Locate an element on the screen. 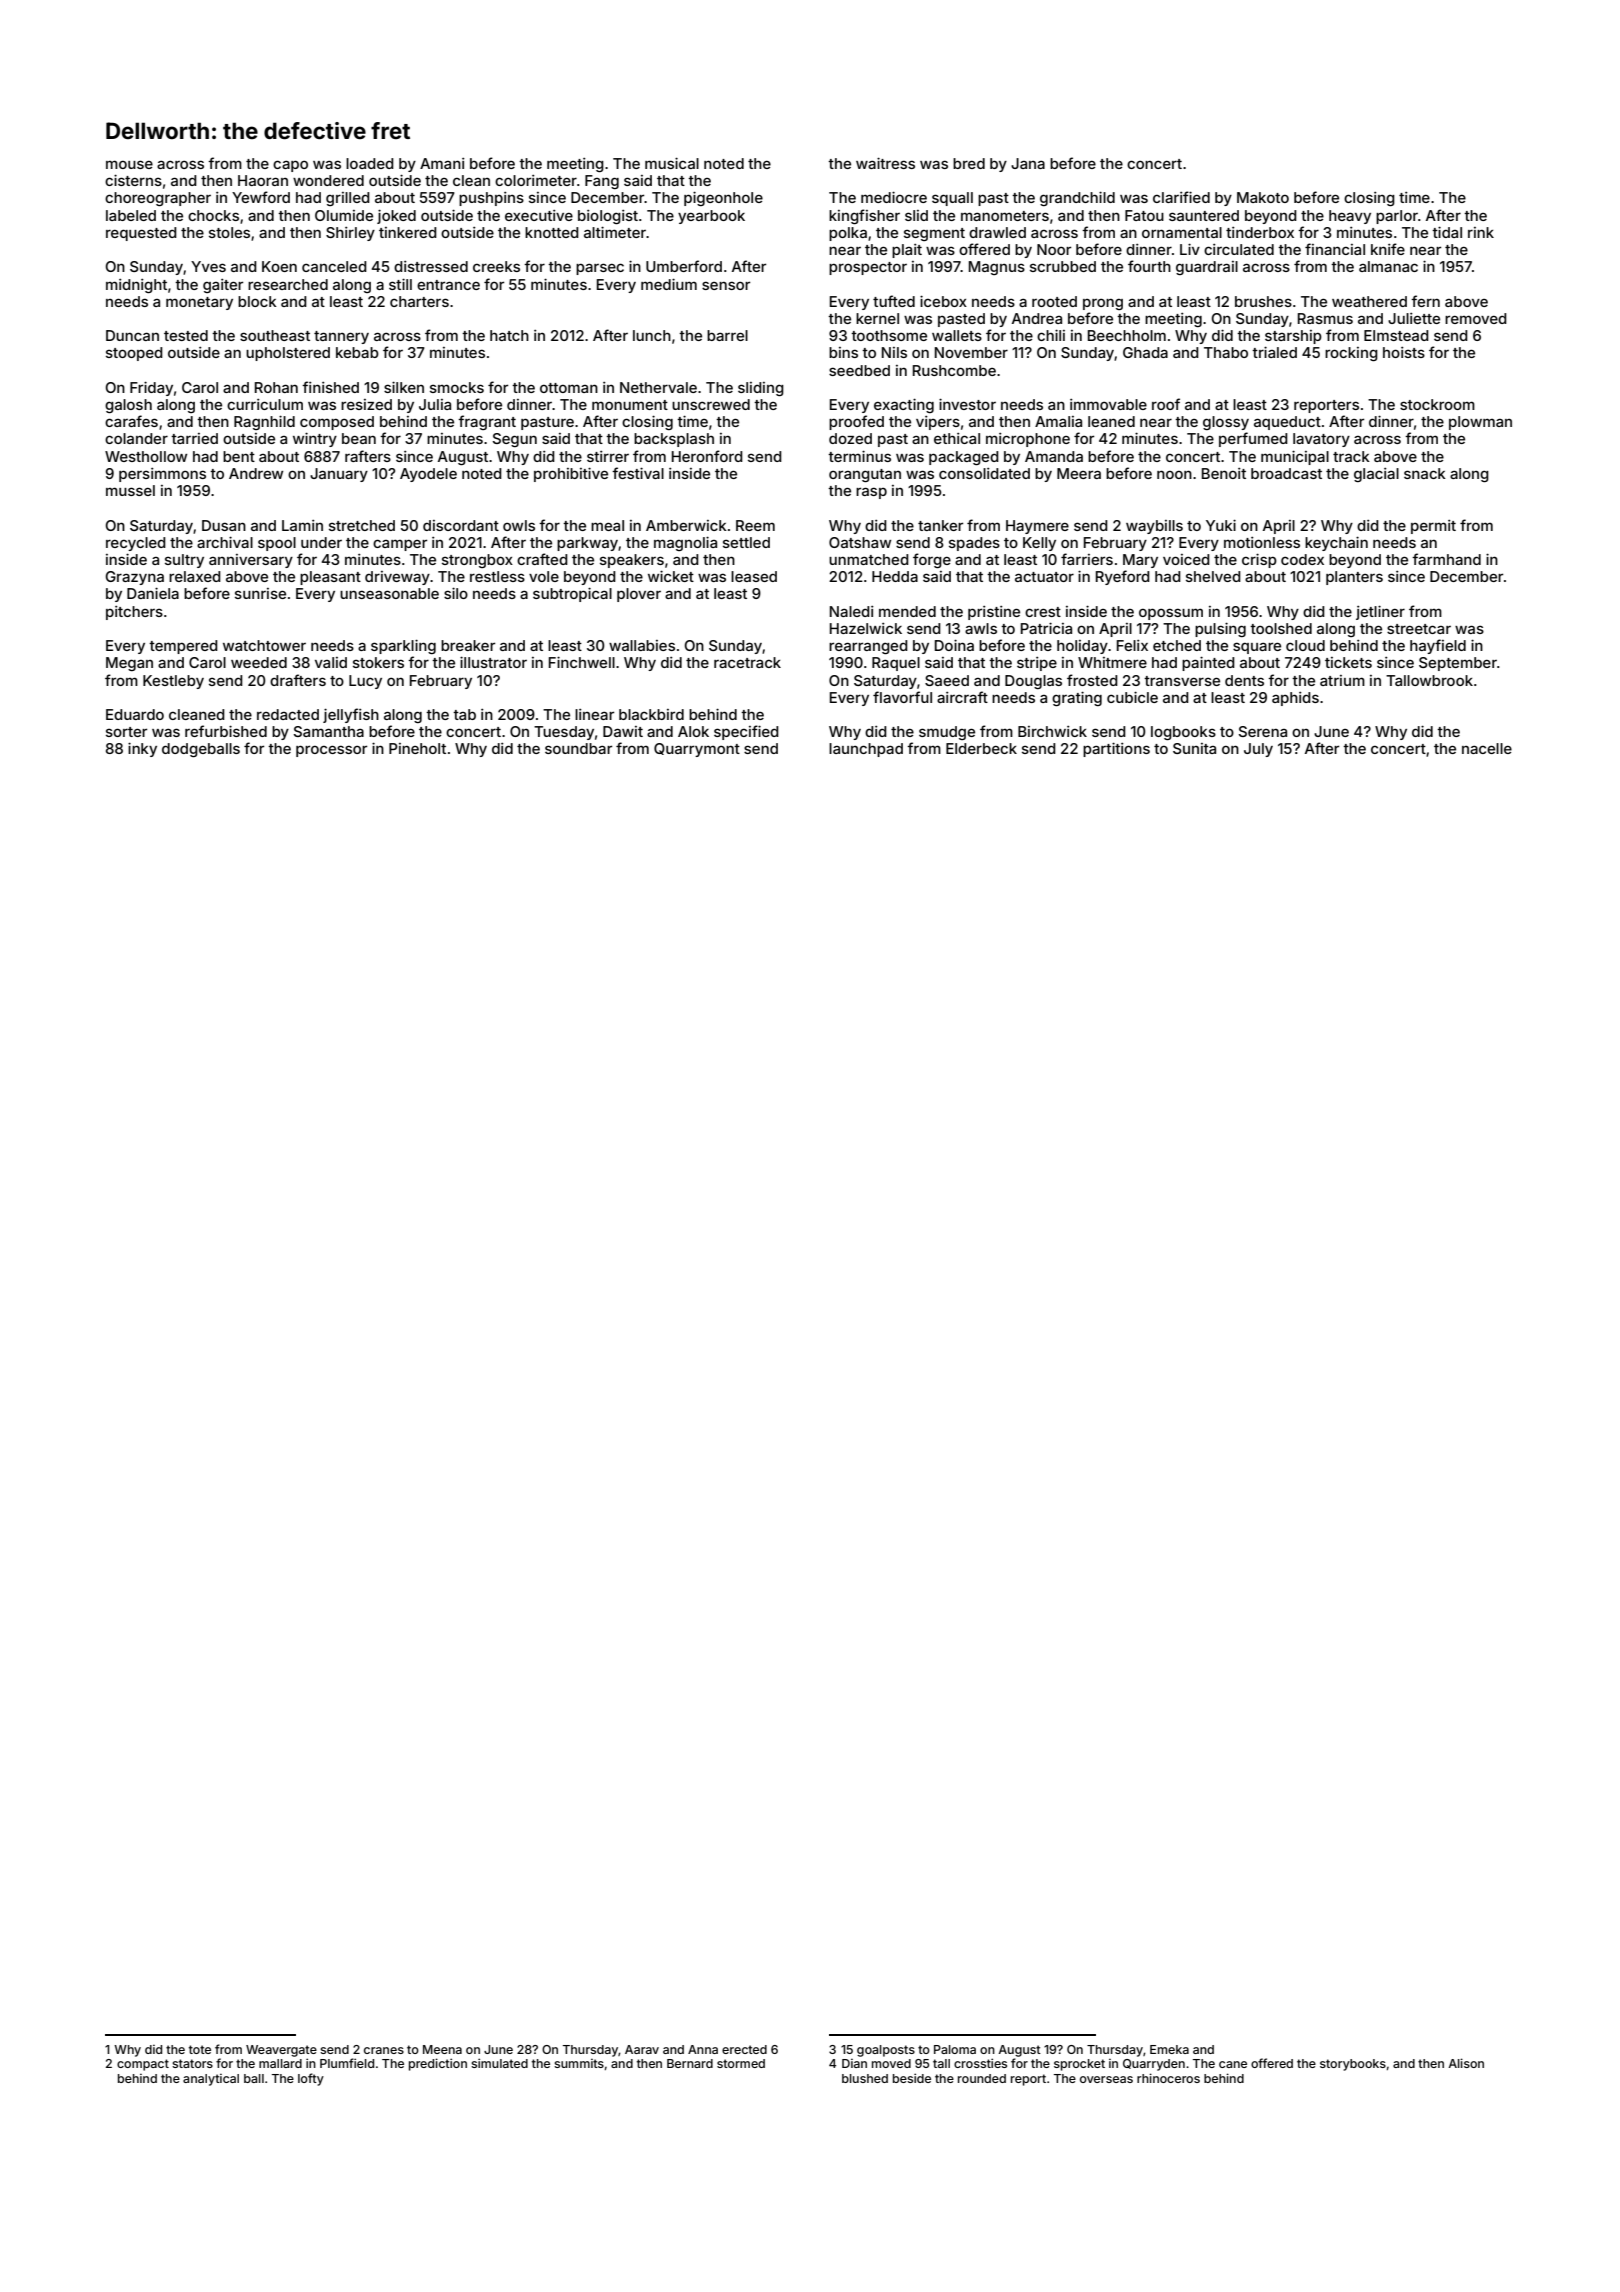 This screenshot has height=2292, width=1620. nacelle is located at coordinates (1487, 748).
